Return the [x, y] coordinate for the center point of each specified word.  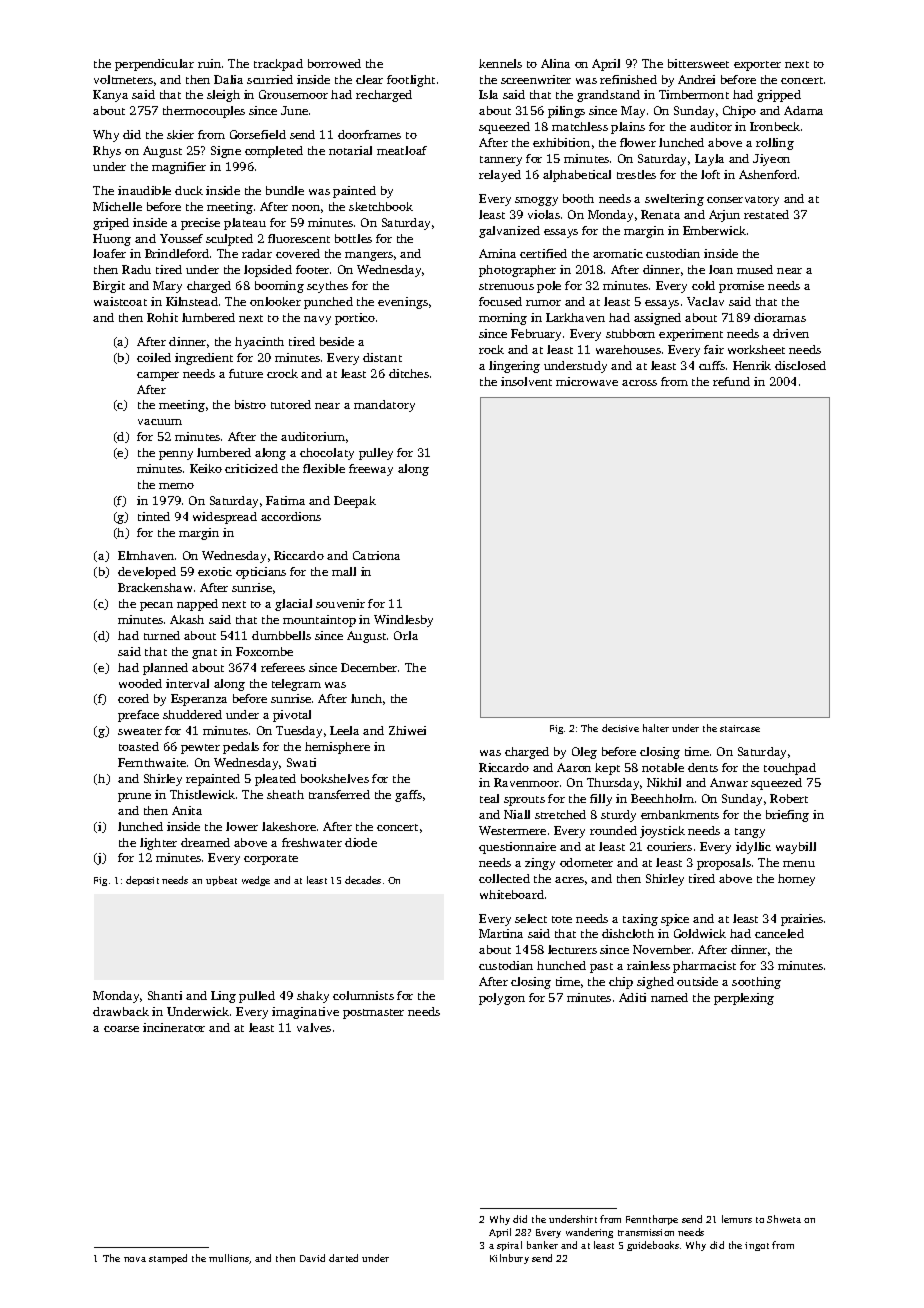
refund [731, 381]
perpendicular [154, 65]
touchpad [790, 769]
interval [187, 683]
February [536, 335]
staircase [740, 728]
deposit [142, 881]
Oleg [584, 753]
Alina [555, 63]
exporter [757, 66]
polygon [502, 999]
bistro [250, 404]
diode [361, 842]
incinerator [174, 1027]
